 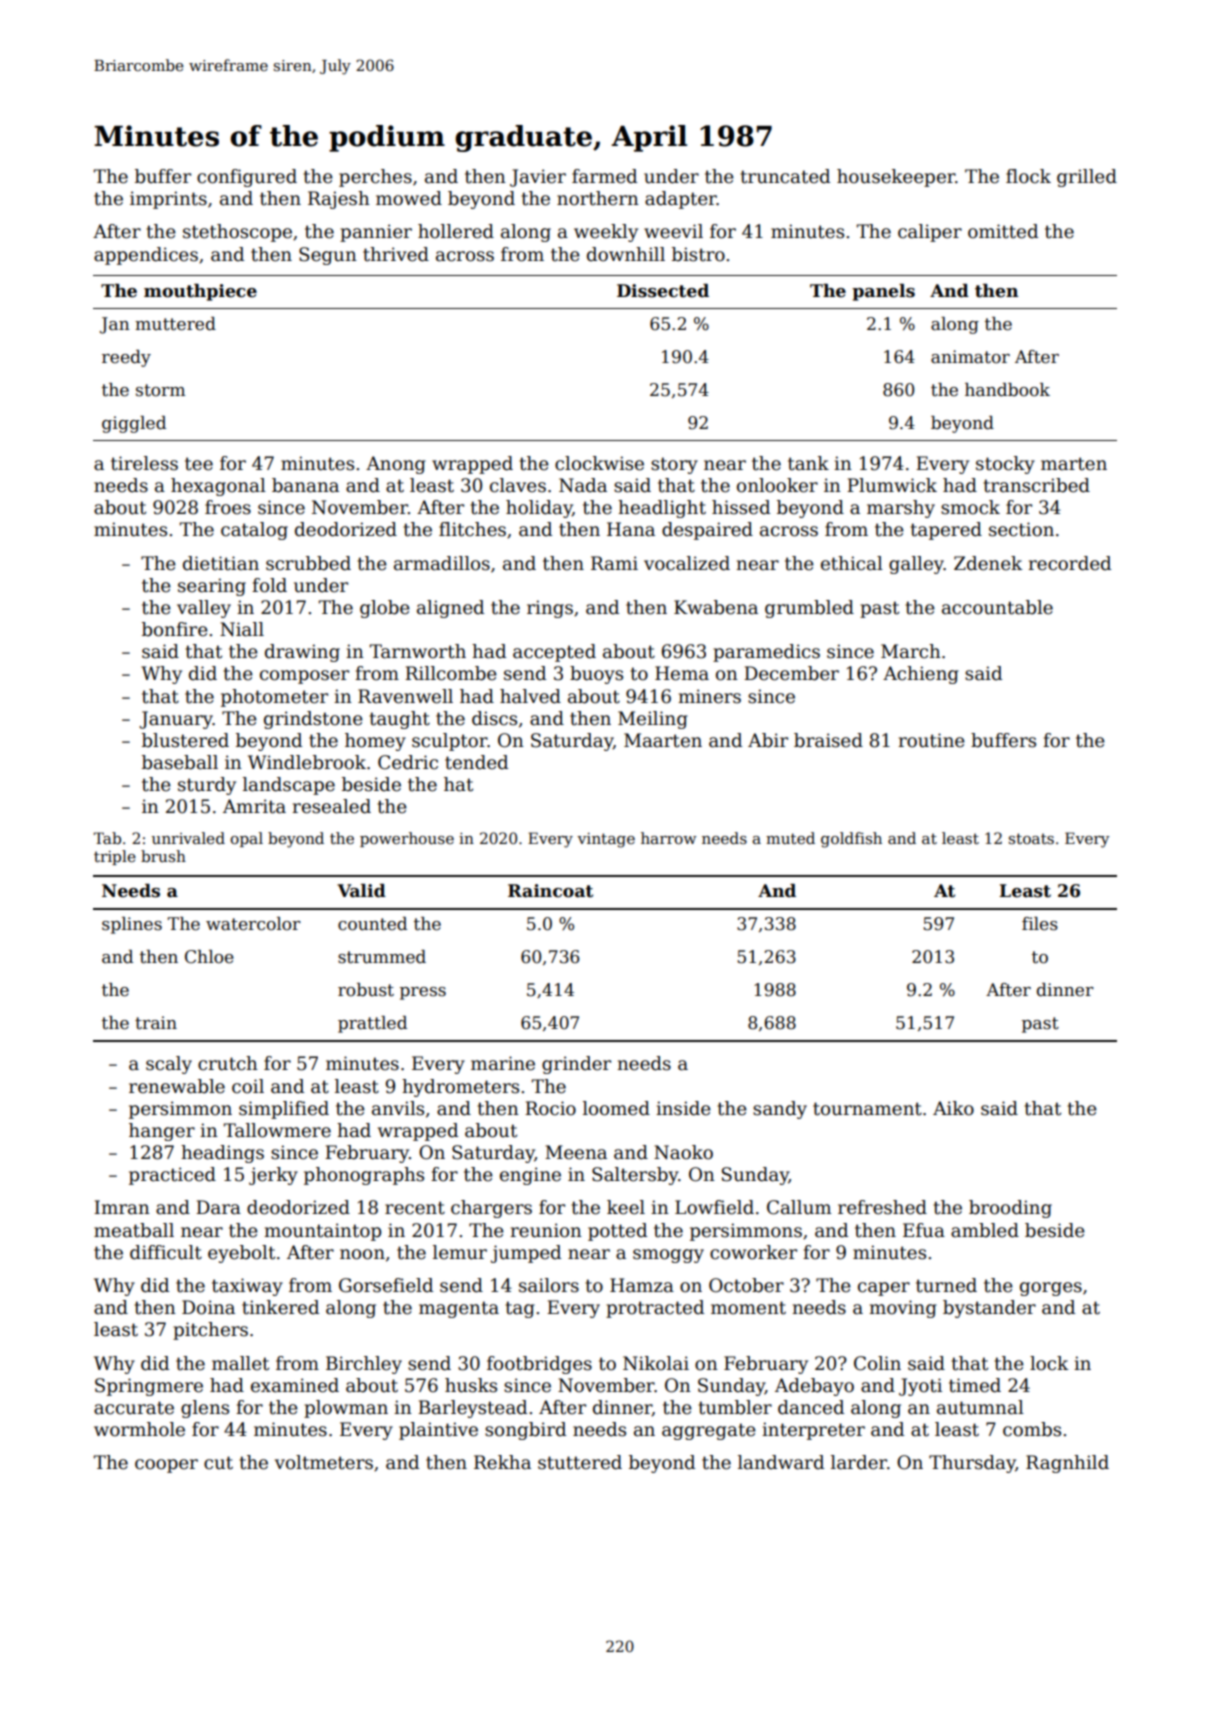 I want to click on stoats, so click(x=1031, y=838).
